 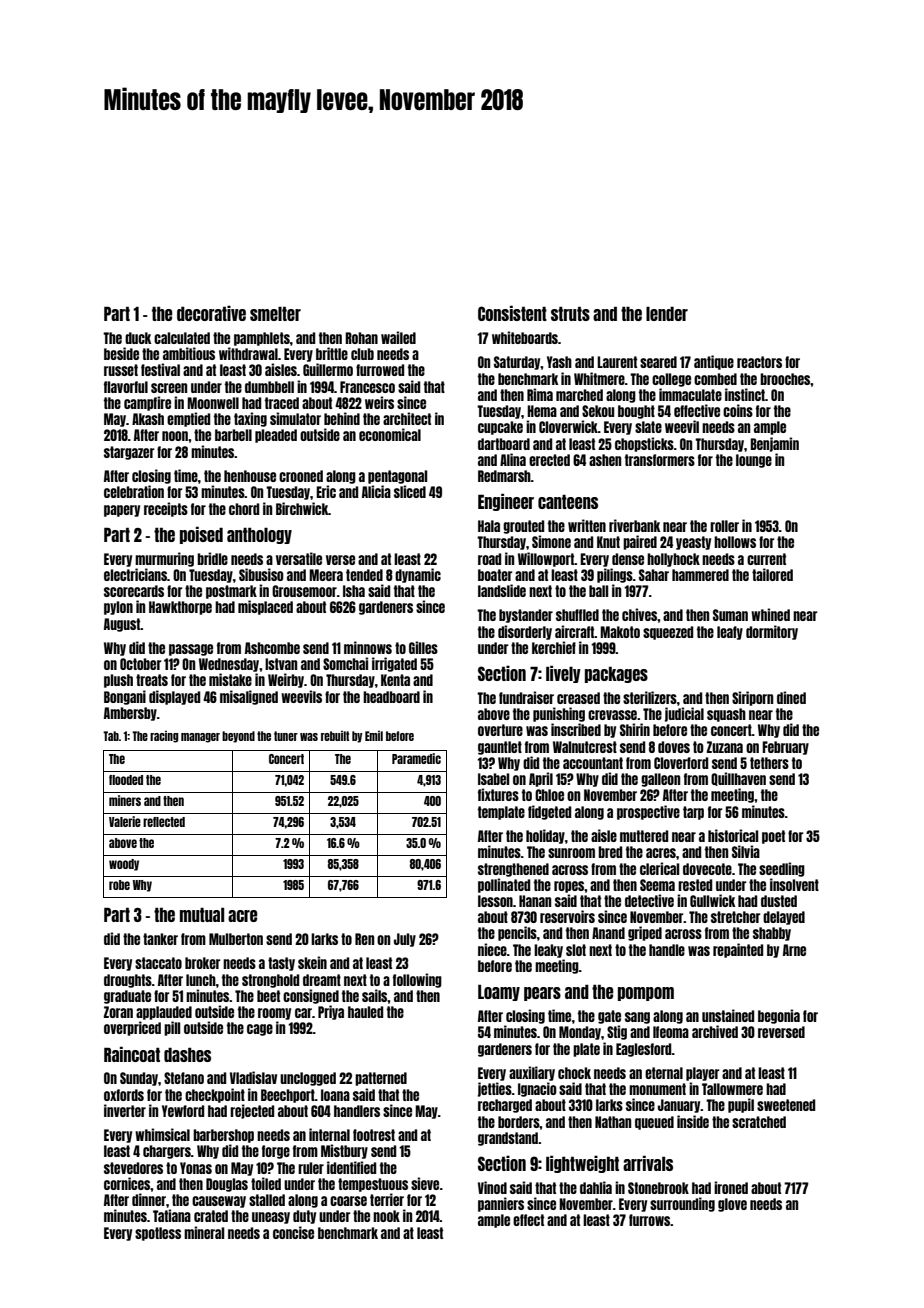 What do you see at coordinates (779, 1016) in the screenshot?
I see `begonia` at bounding box center [779, 1016].
